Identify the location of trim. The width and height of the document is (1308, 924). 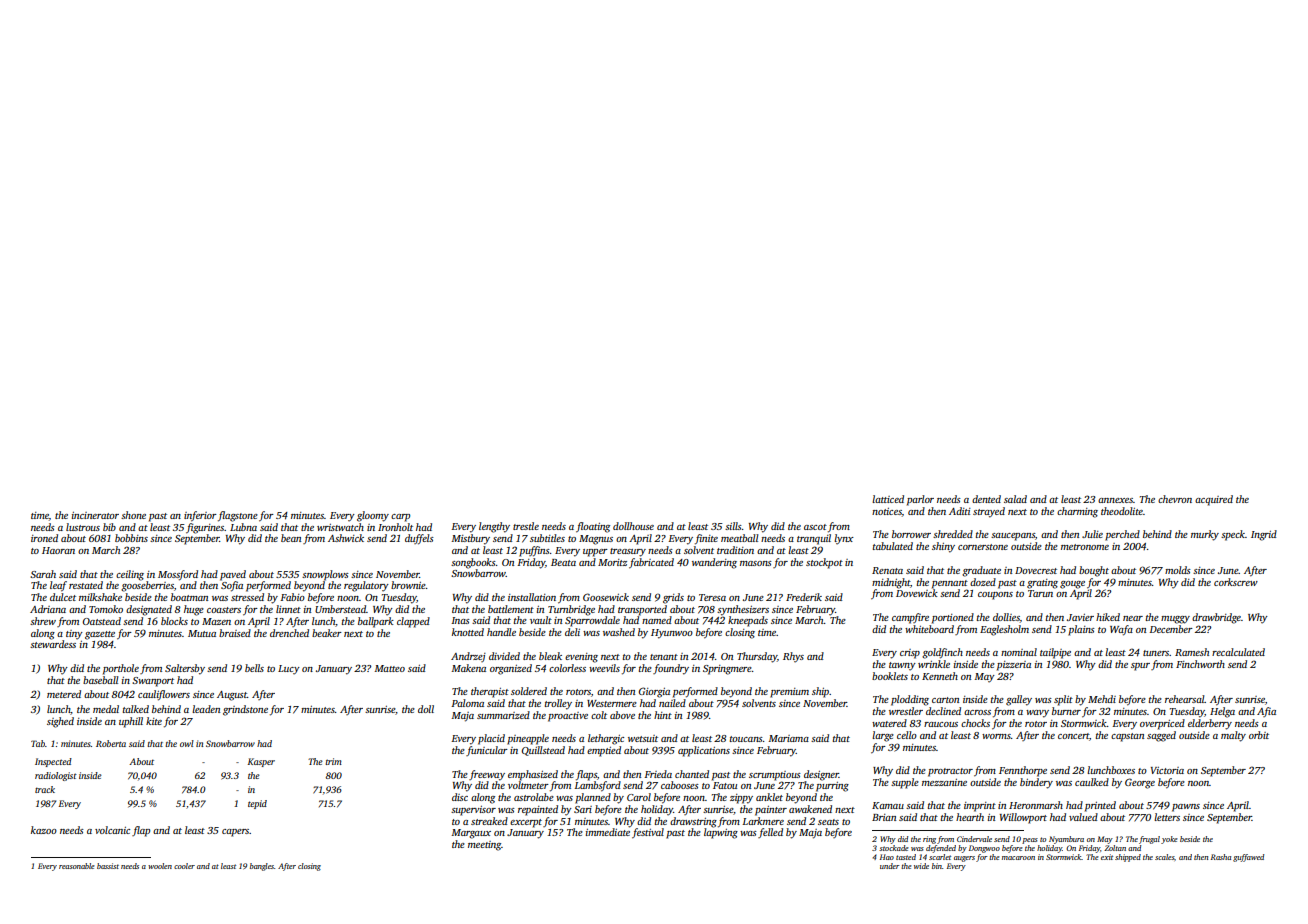
(333, 761).
